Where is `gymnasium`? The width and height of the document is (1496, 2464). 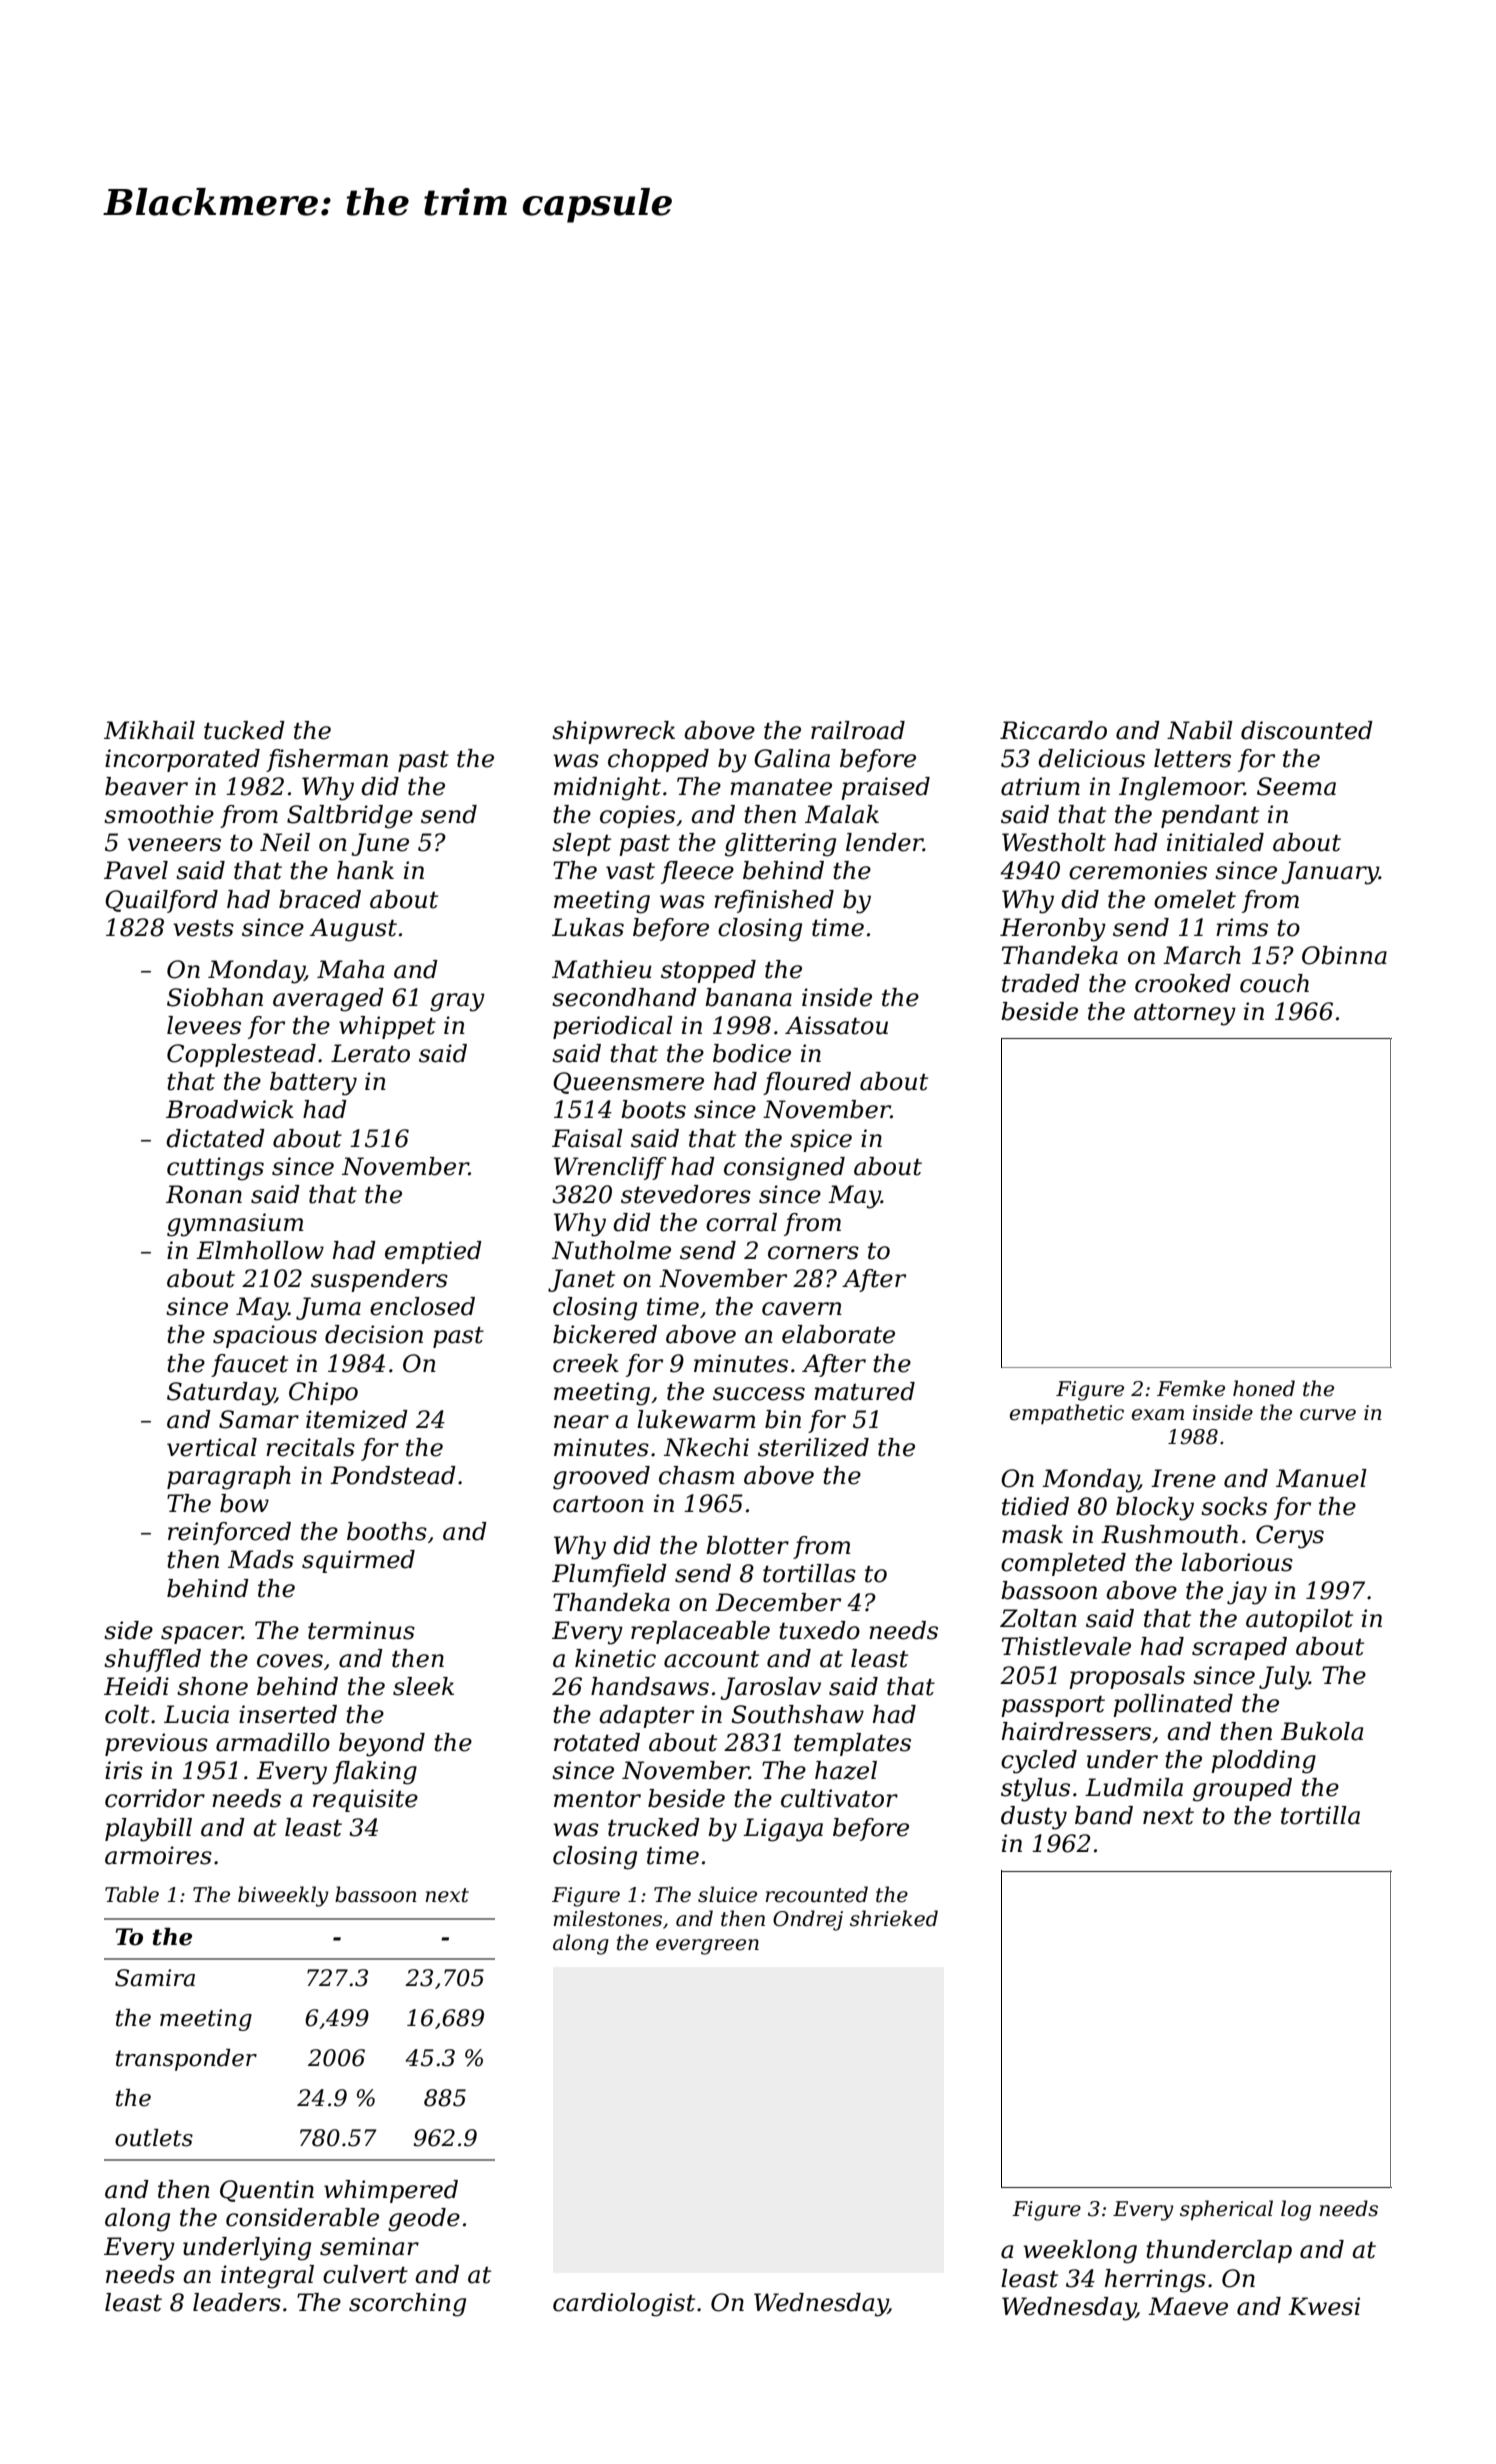 gymnasium is located at coordinates (235, 1225).
